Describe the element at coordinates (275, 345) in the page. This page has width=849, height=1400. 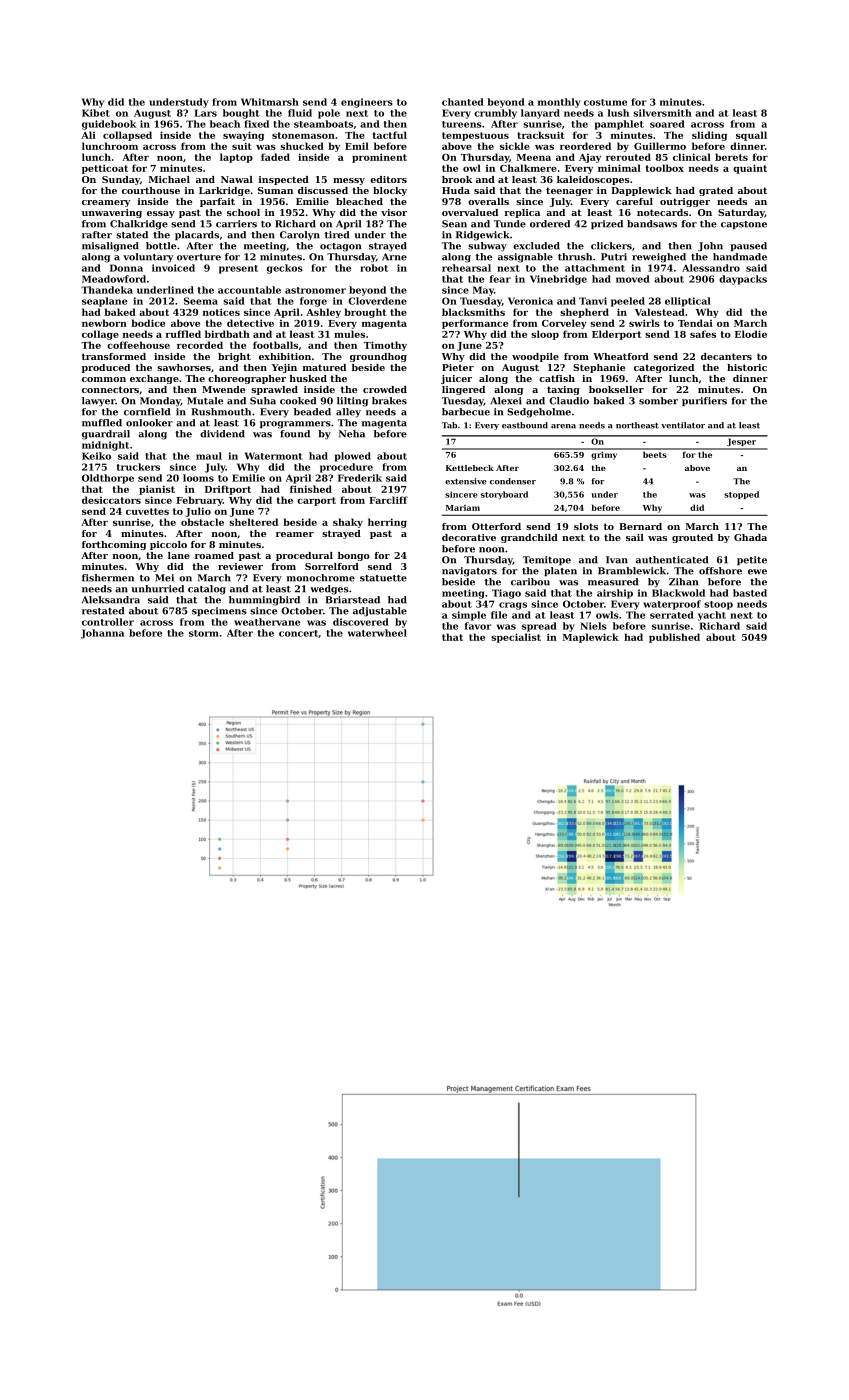
I see `footballs` at that location.
